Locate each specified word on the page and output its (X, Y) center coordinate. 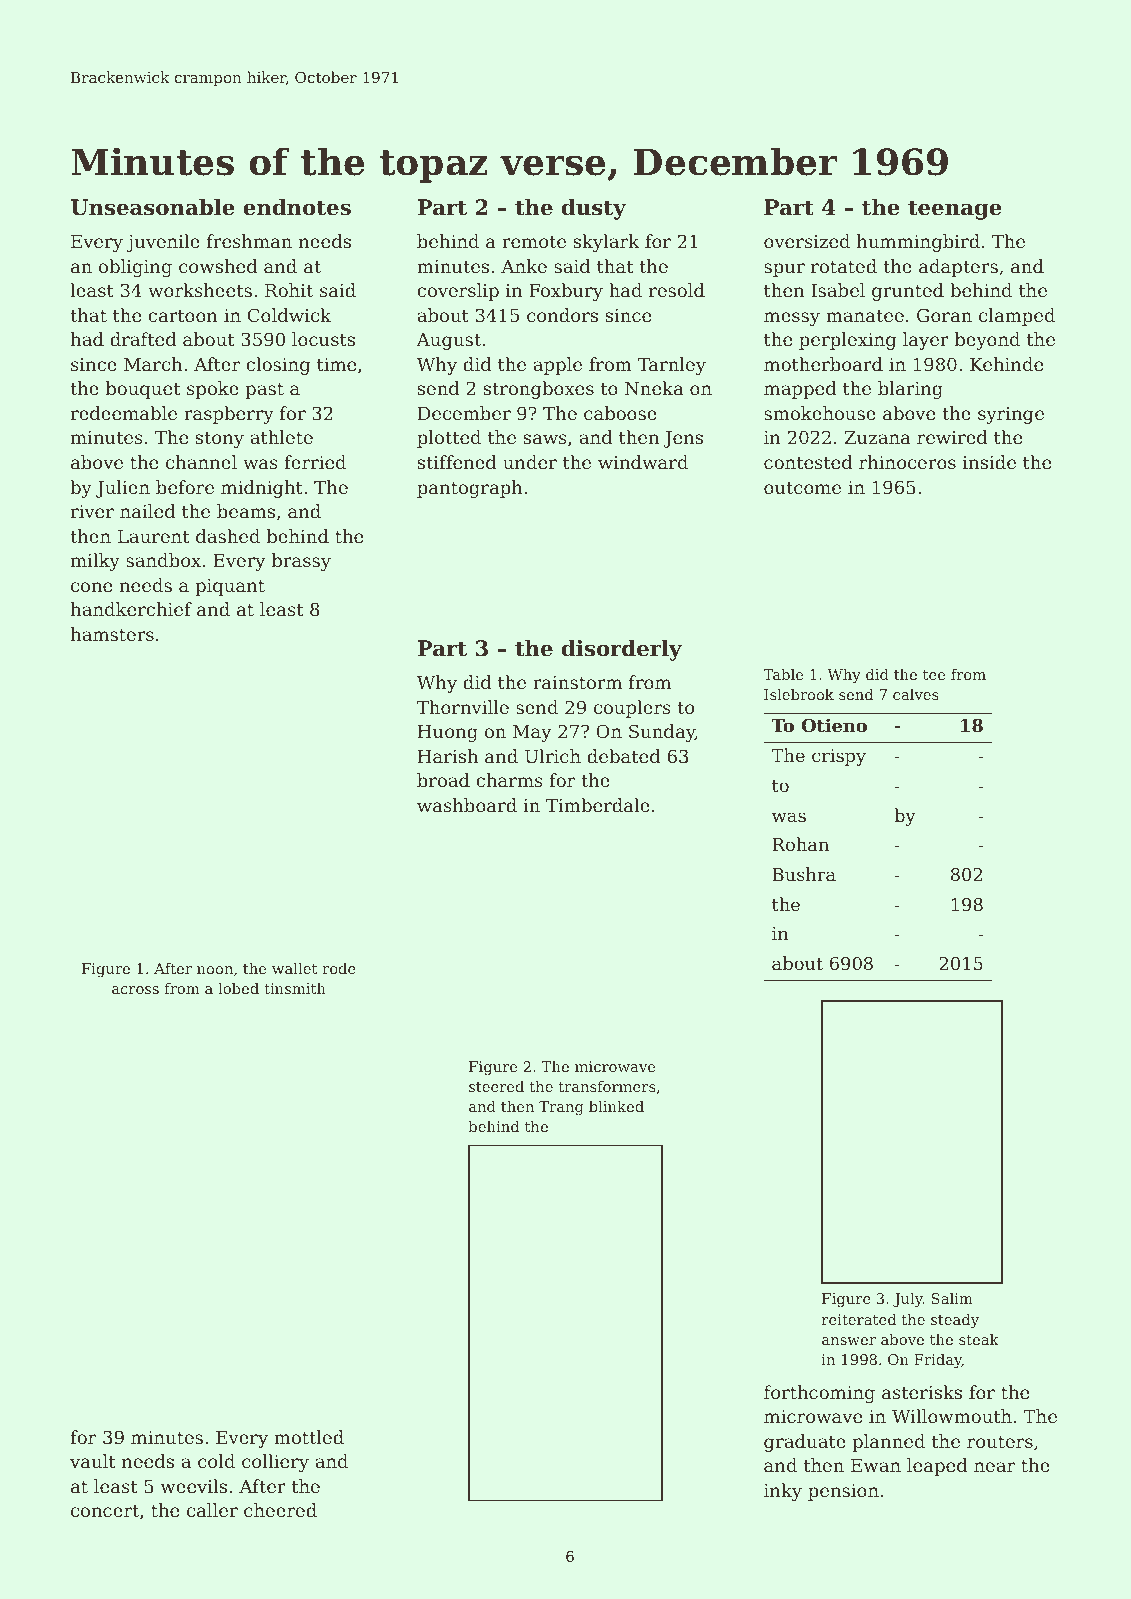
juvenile (163, 243)
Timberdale (598, 805)
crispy (839, 757)
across (135, 990)
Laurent (153, 536)
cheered (280, 1510)
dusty (594, 209)
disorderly (622, 650)
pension (843, 1492)
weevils (193, 1486)
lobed (238, 988)
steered (496, 1086)
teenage (955, 210)
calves (916, 694)
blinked (616, 1106)
